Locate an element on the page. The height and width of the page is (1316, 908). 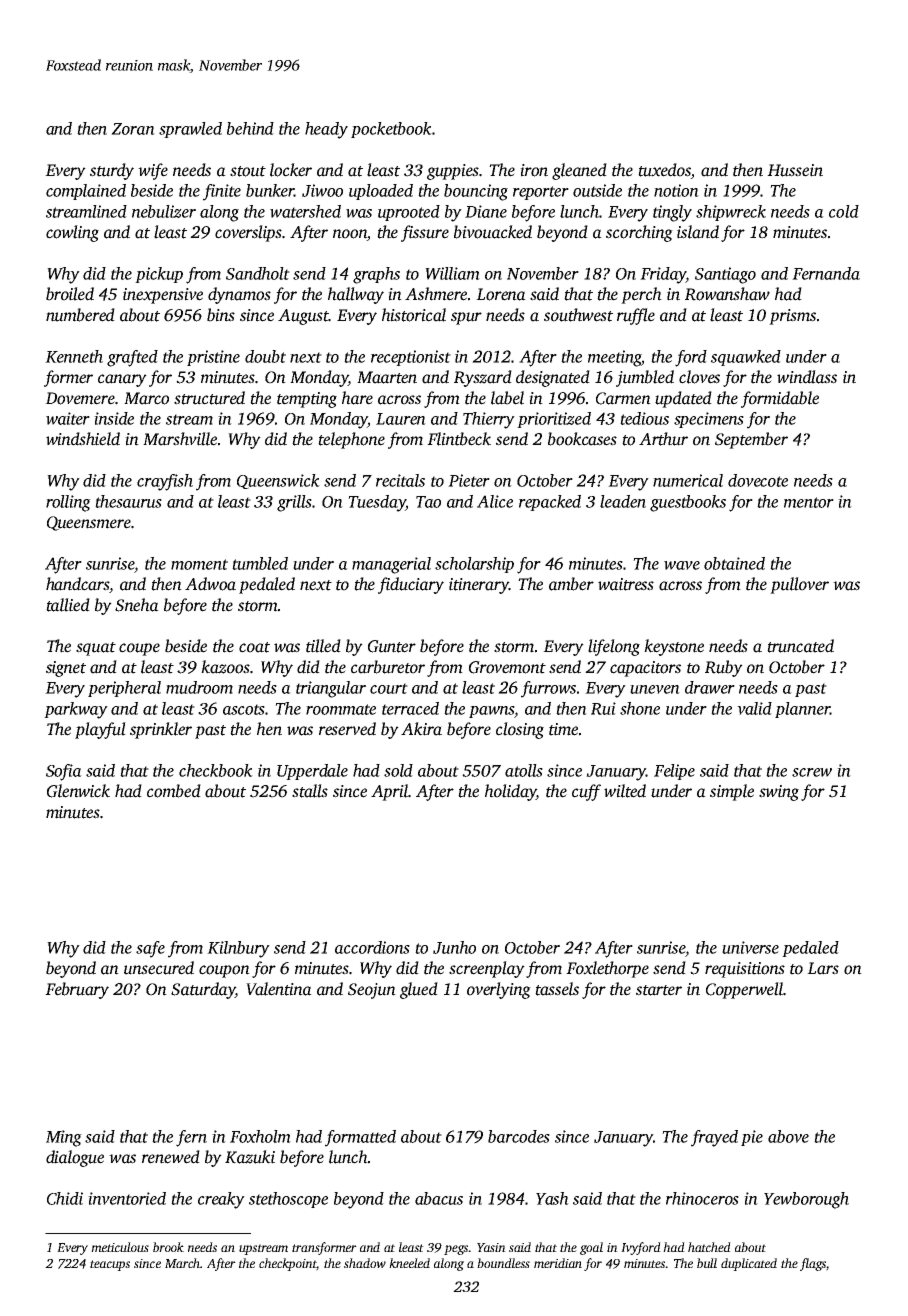
bull is located at coordinates (707, 1263).
